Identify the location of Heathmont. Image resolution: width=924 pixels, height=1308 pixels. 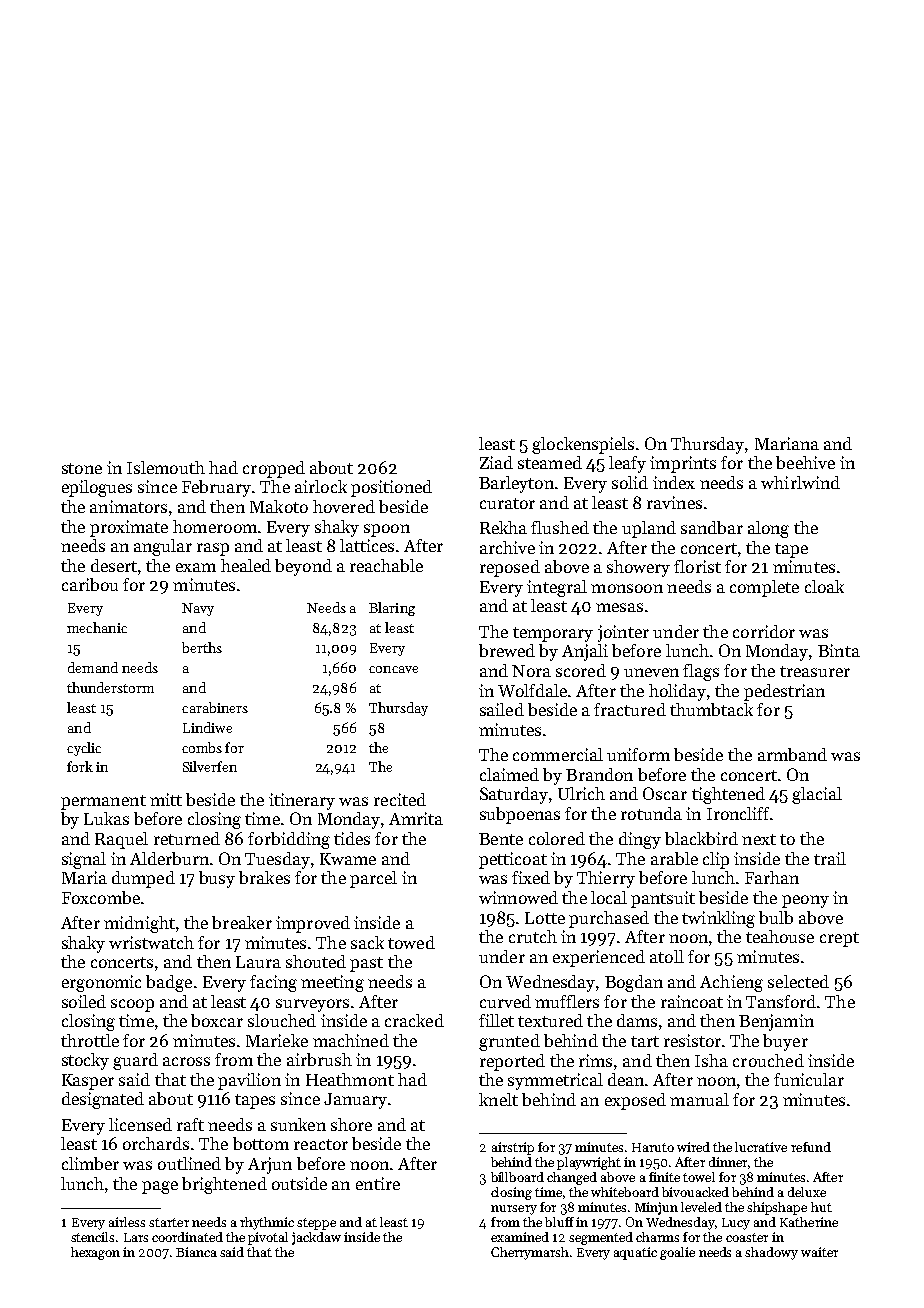
(350, 1079).
